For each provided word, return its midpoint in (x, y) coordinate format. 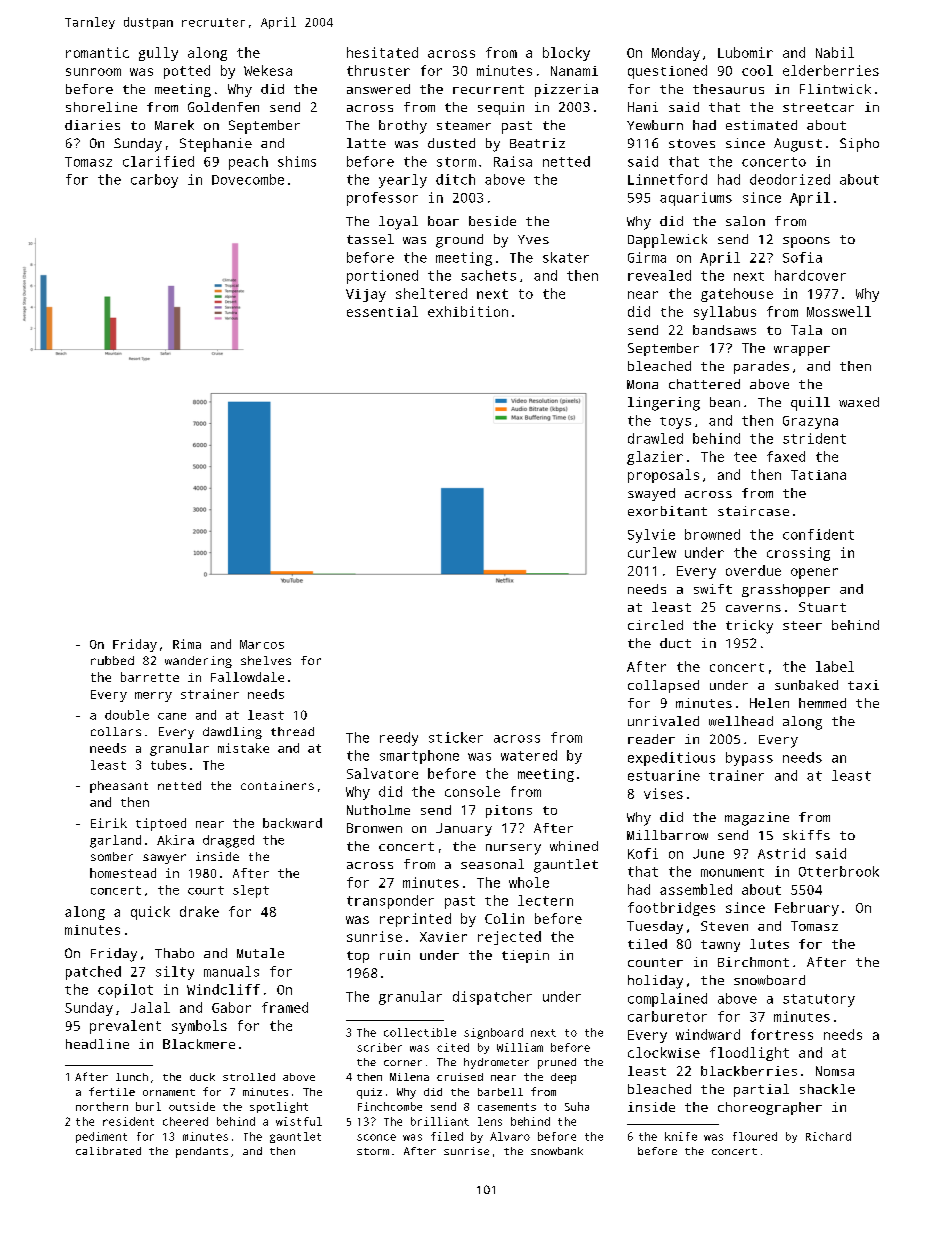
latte (366, 143)
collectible (420, 1032)
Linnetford (667, 179)
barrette (150, 677)
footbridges (671, 909)
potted (187, 72)
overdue (753, 570)
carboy (154, 181)
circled (655, 625)
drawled (655, 438)
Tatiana (818, 475)
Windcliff (223, 989)
